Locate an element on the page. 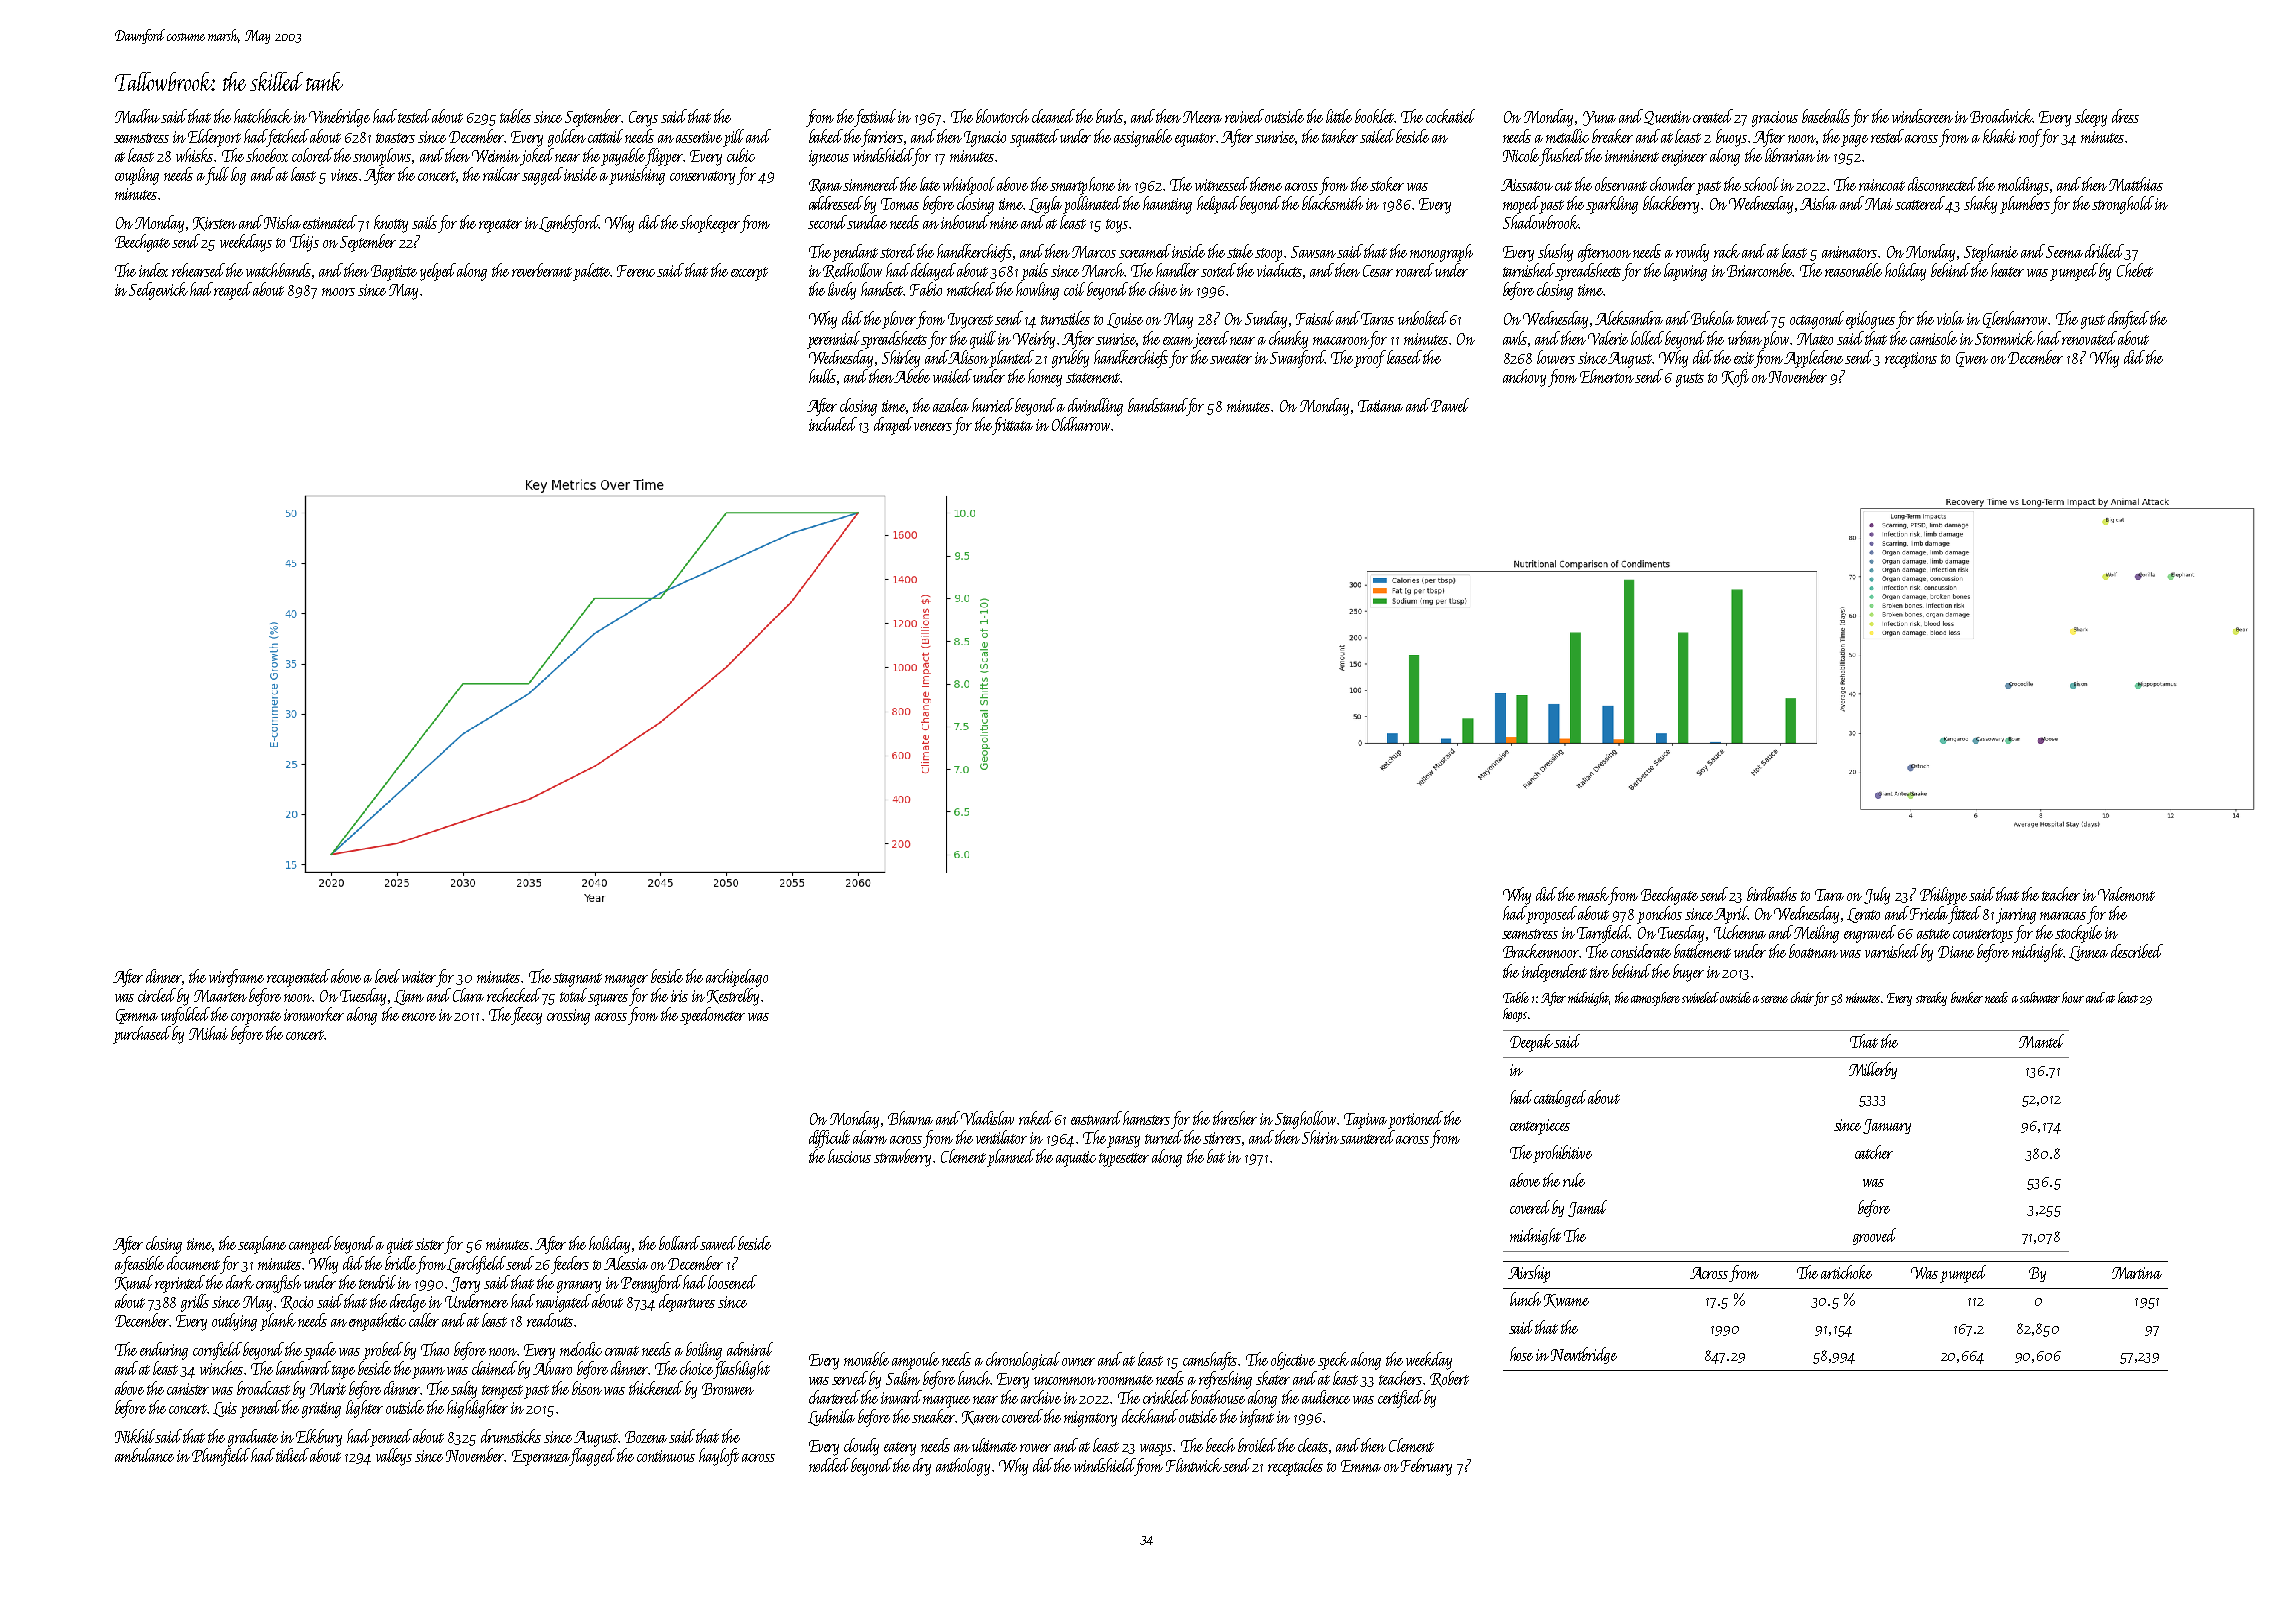 The width and height of the image is (2282, 1614). Tatiana is located at coordinates (1380, 406).
